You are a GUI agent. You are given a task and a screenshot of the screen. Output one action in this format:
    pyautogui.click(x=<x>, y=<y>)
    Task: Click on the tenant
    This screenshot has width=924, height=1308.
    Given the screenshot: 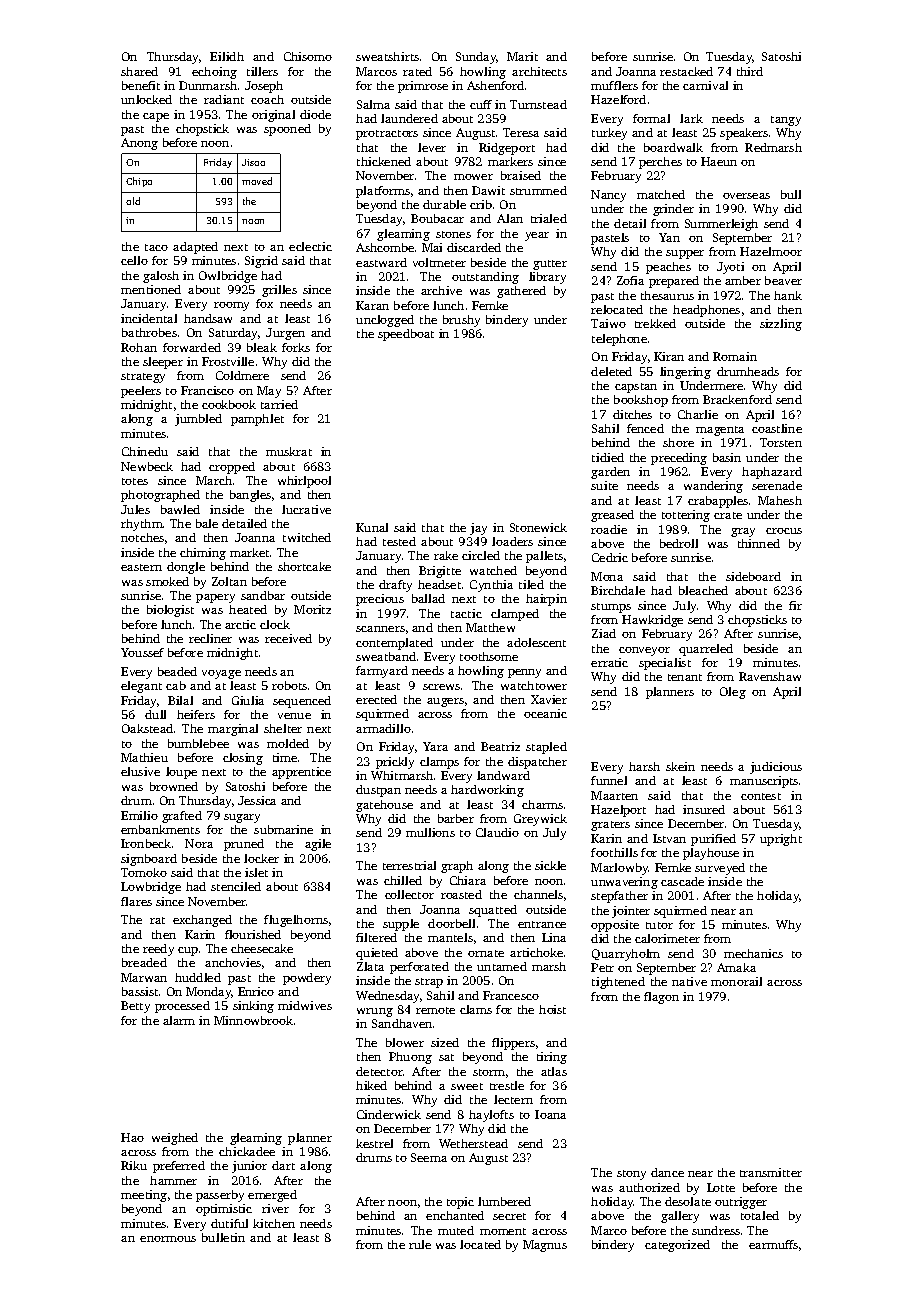 What is the action you would take?
    pyautogui.click(x=685, y=677)
